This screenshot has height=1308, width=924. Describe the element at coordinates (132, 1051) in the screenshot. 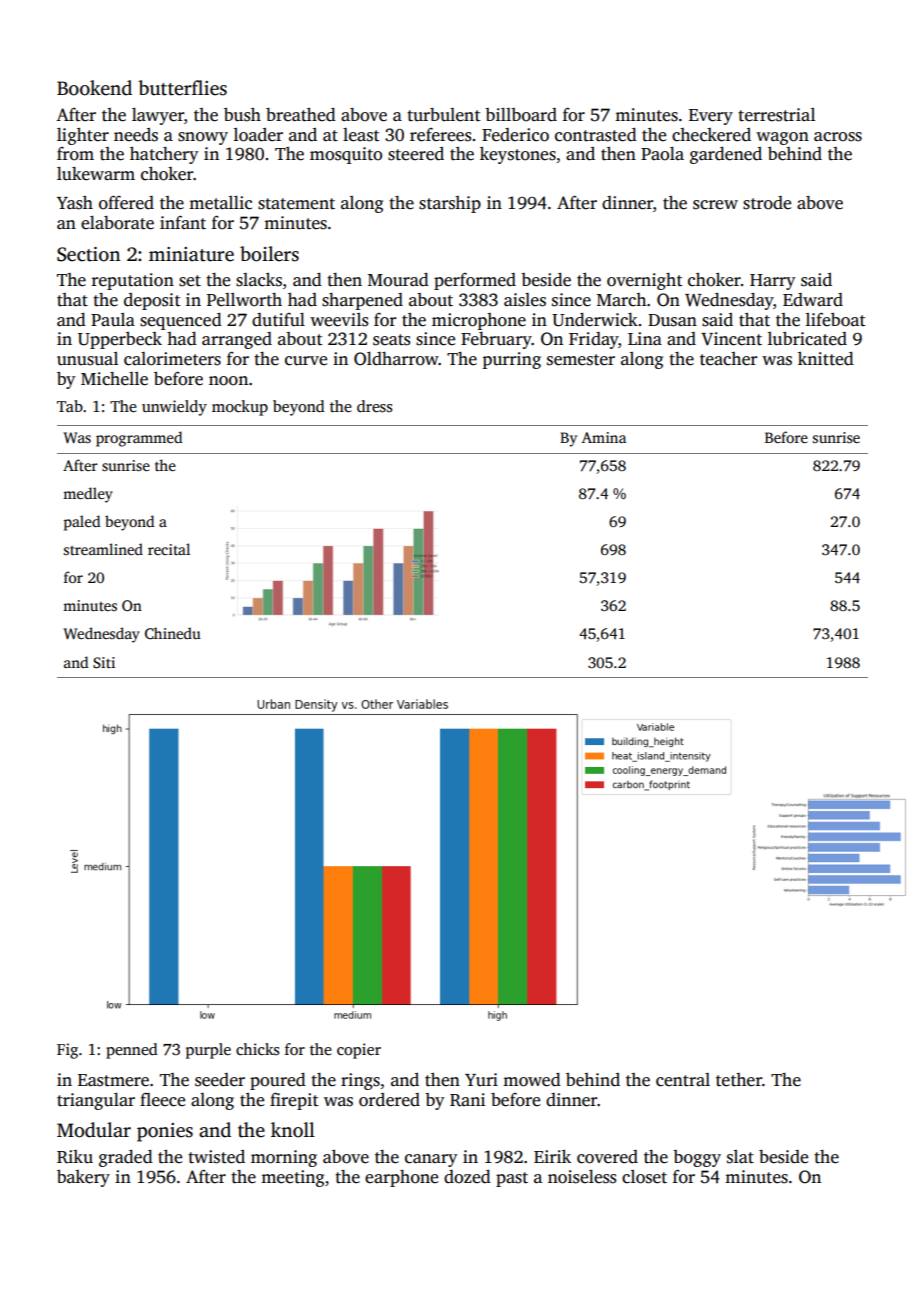

I see `penned` at that location.
